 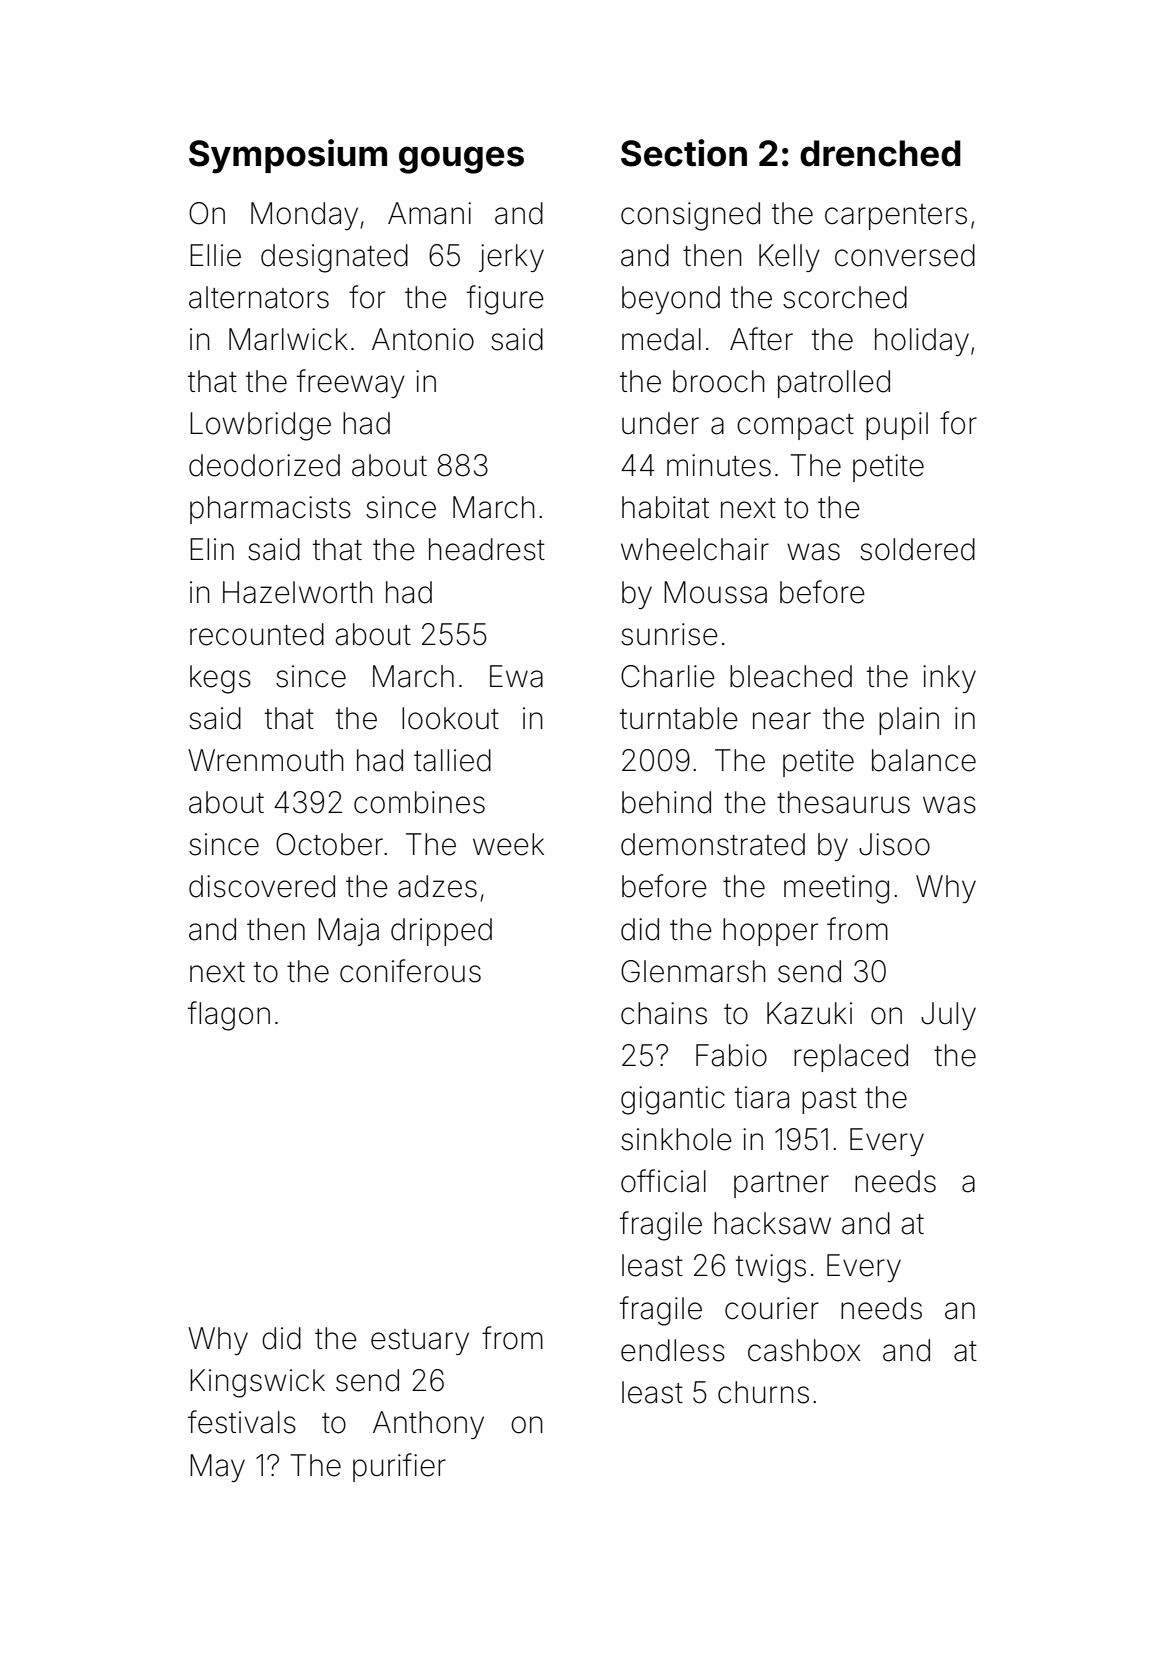 I want to click on purifier, so click(x=399, y=1467).
